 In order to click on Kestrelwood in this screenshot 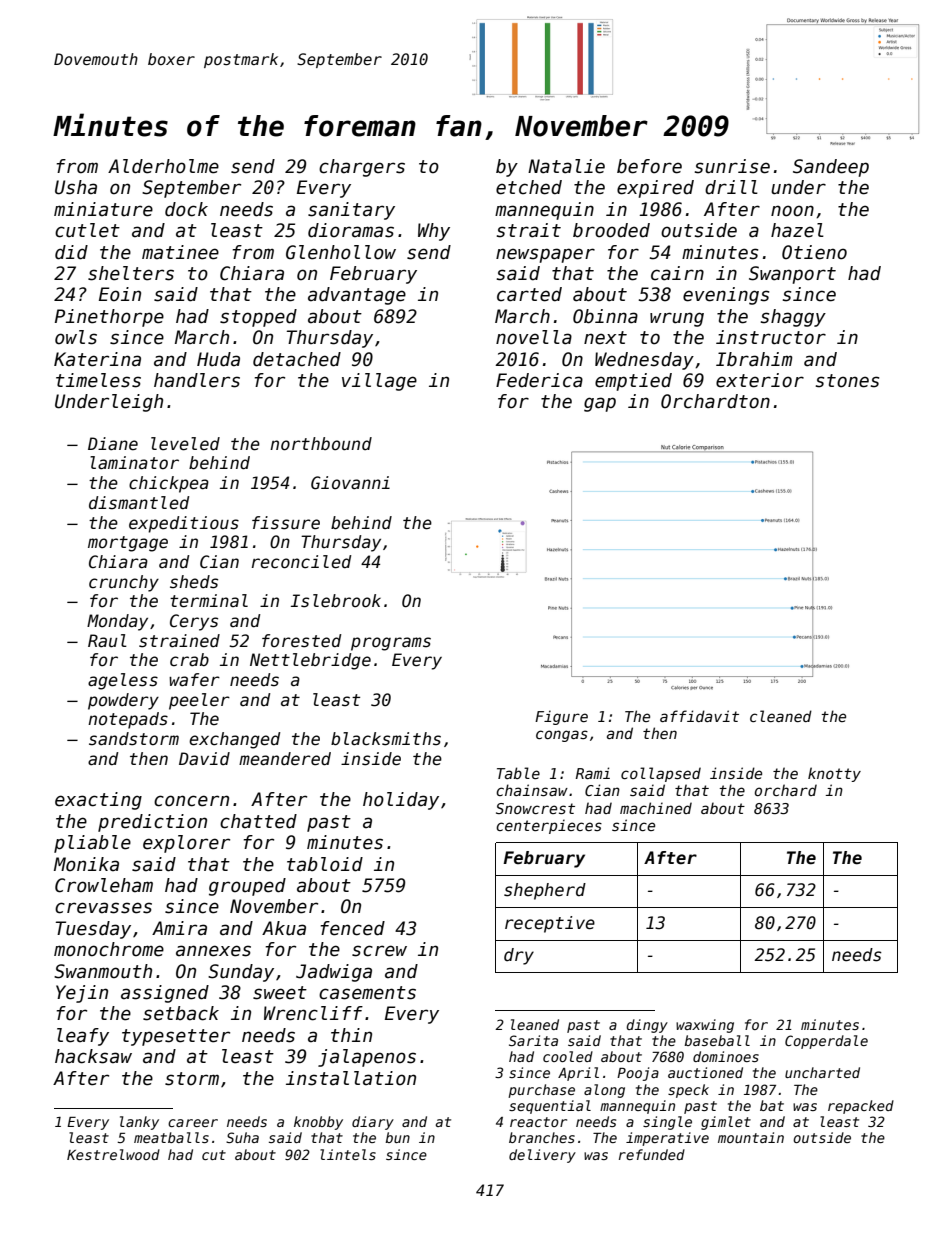, I will do `click(113, 1154)`.
